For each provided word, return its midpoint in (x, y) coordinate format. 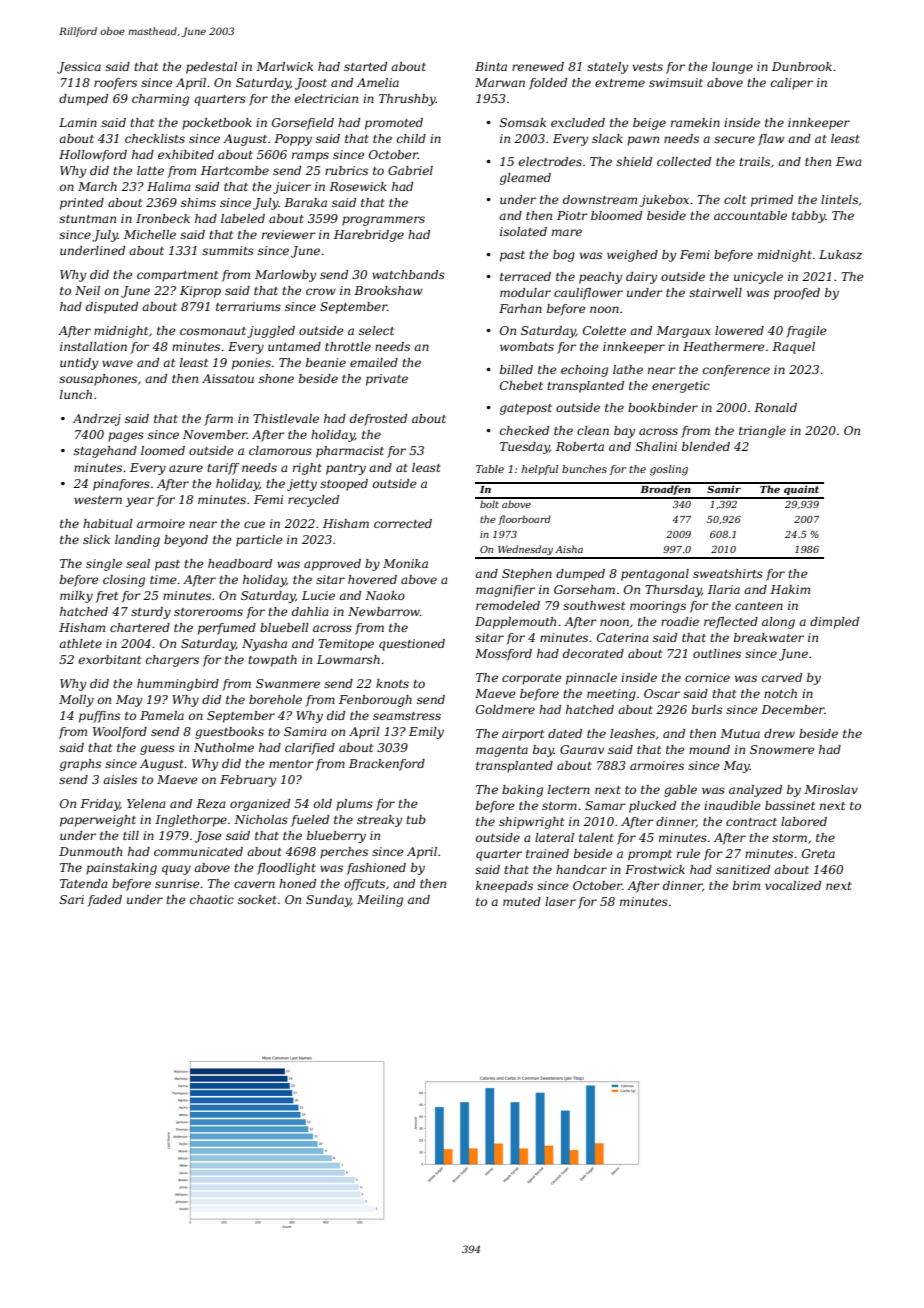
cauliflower (588, 294)
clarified (310, 749)
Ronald (775, 407)
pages (126, 437)
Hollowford (93, 156)
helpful (540, 470)
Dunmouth (90, 851)
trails (754, 161)
